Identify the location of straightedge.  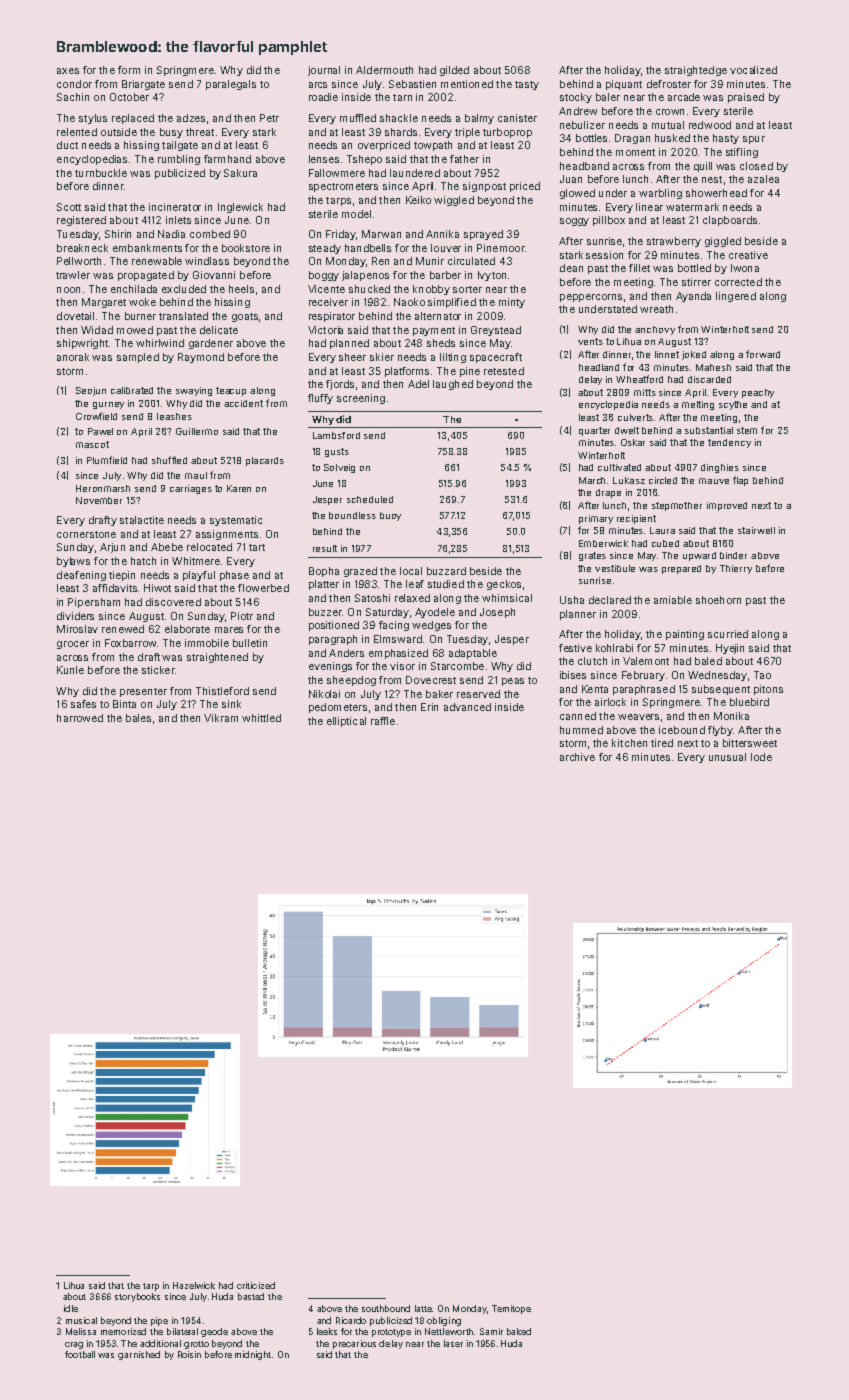
(696, 71).
